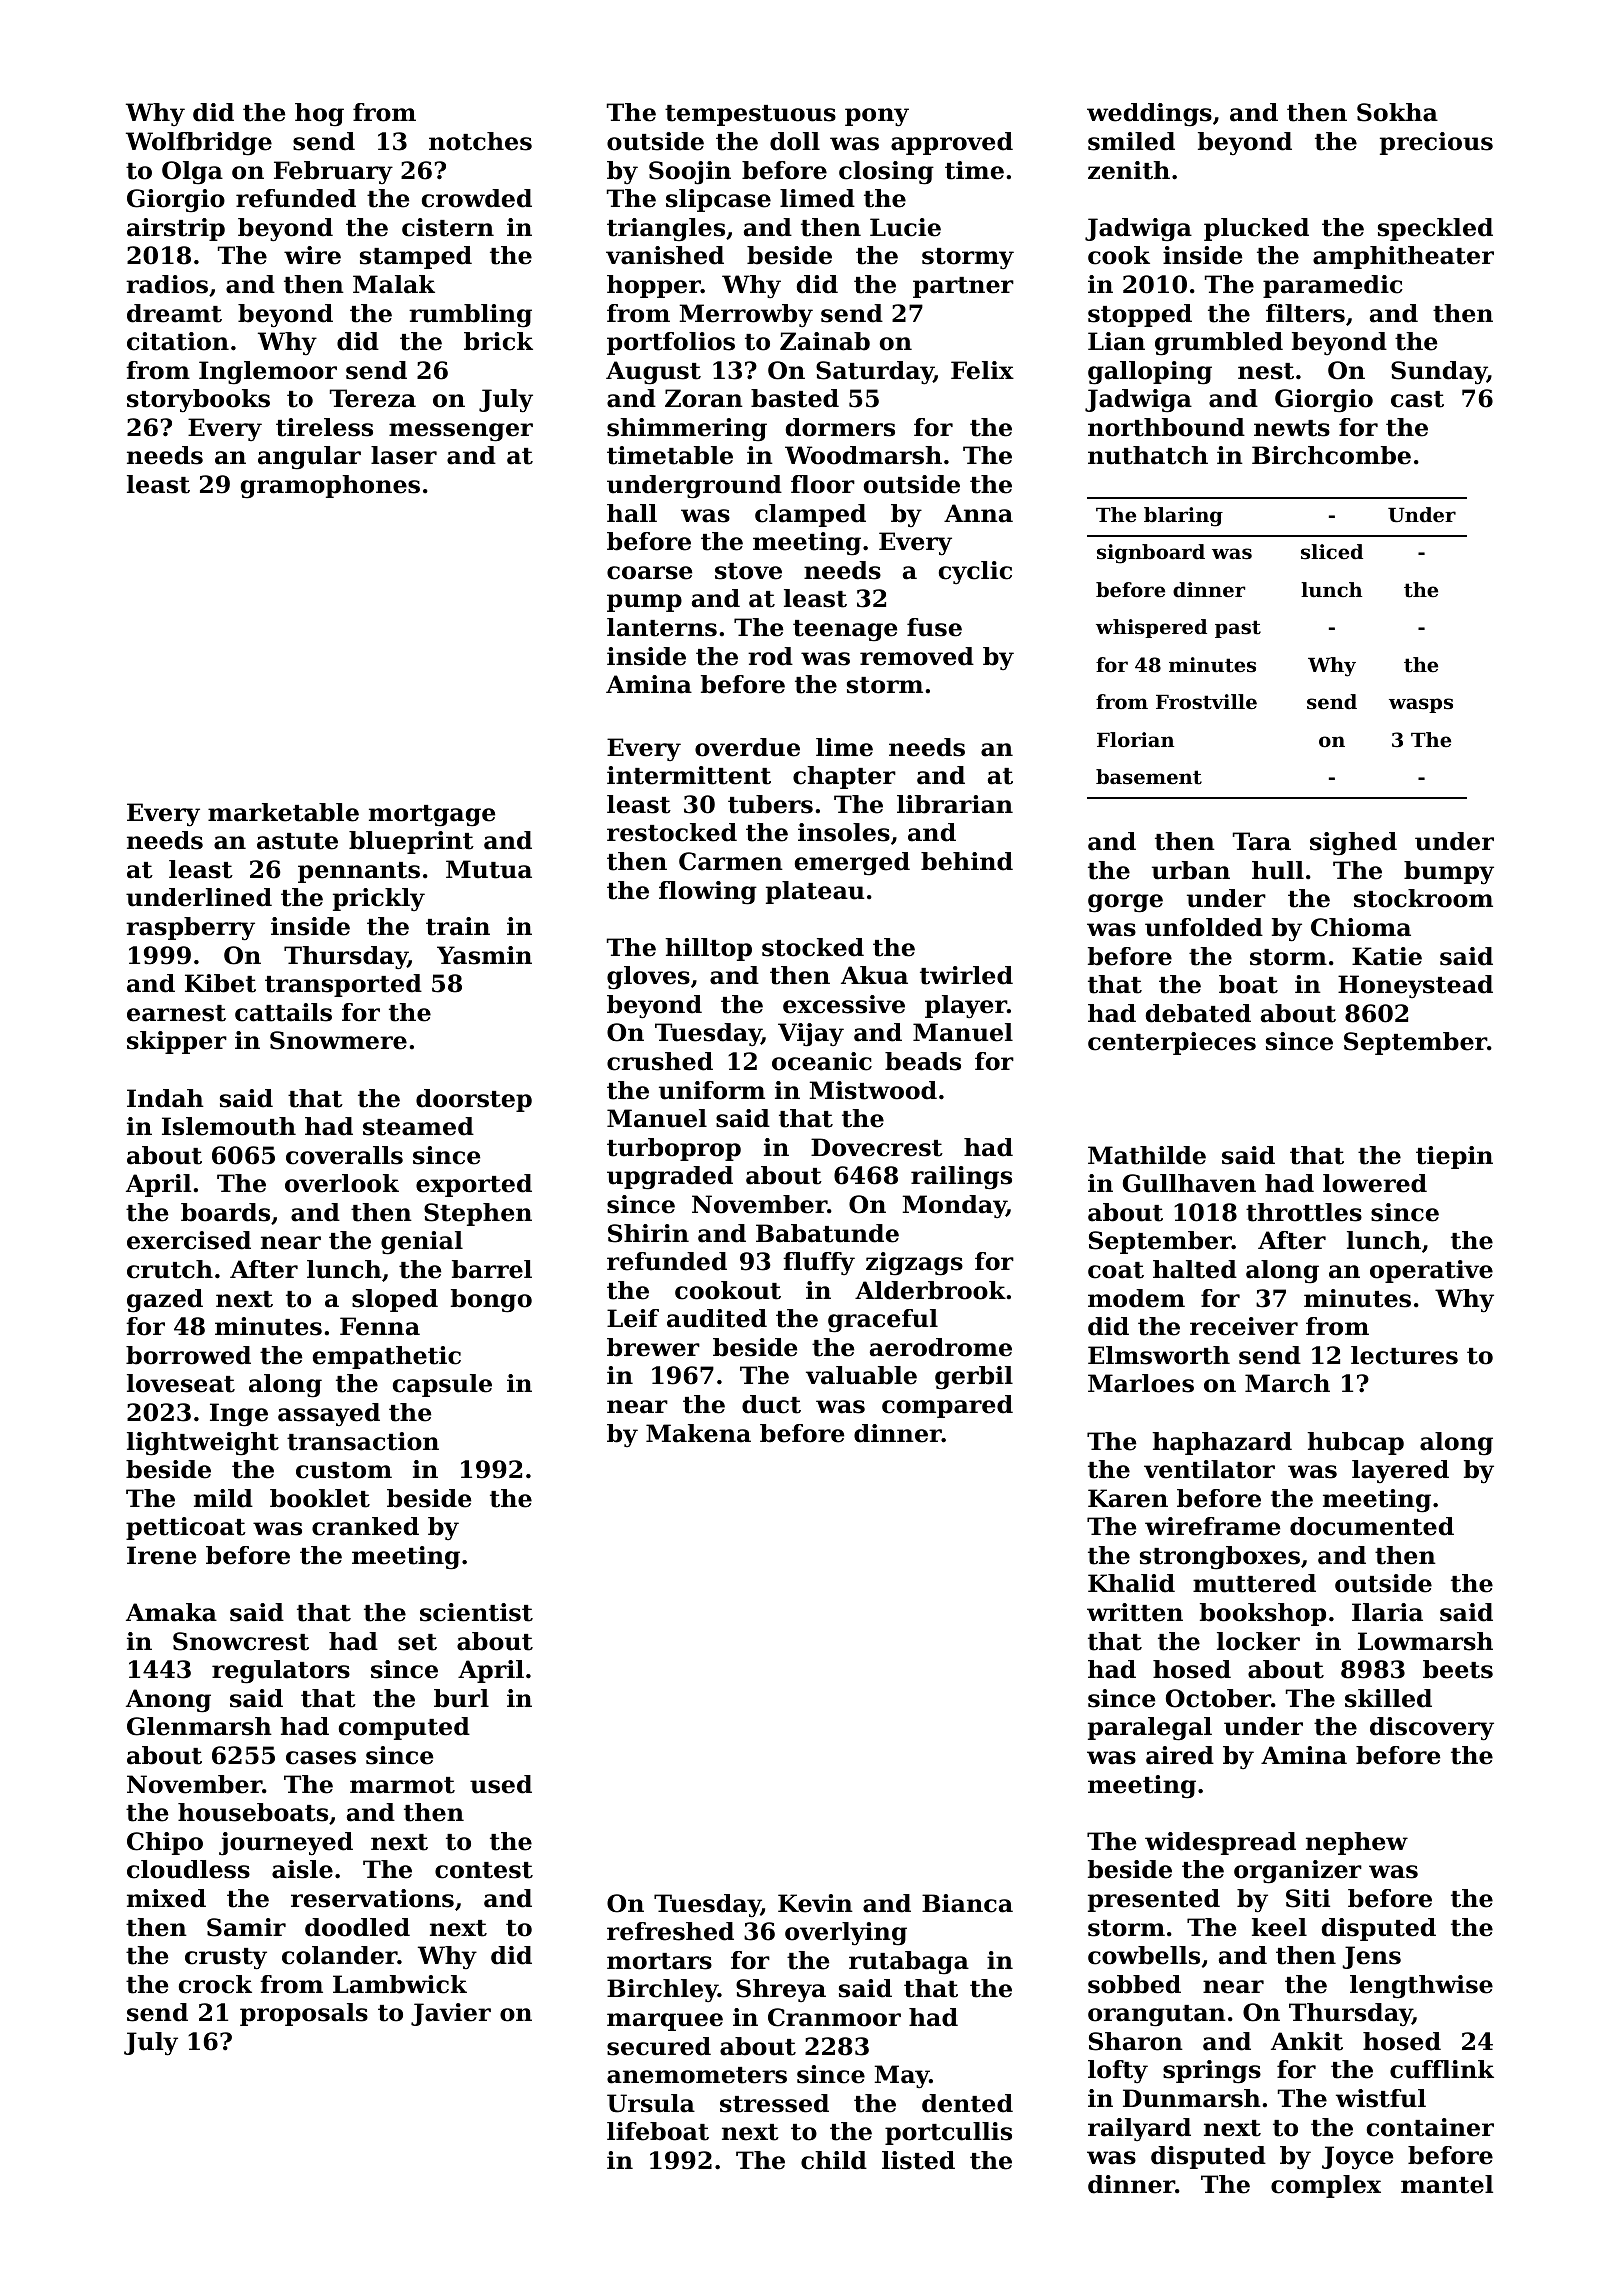 The image size is (1620, 2292). I want to click on loveseat, so click(181, 1383).
